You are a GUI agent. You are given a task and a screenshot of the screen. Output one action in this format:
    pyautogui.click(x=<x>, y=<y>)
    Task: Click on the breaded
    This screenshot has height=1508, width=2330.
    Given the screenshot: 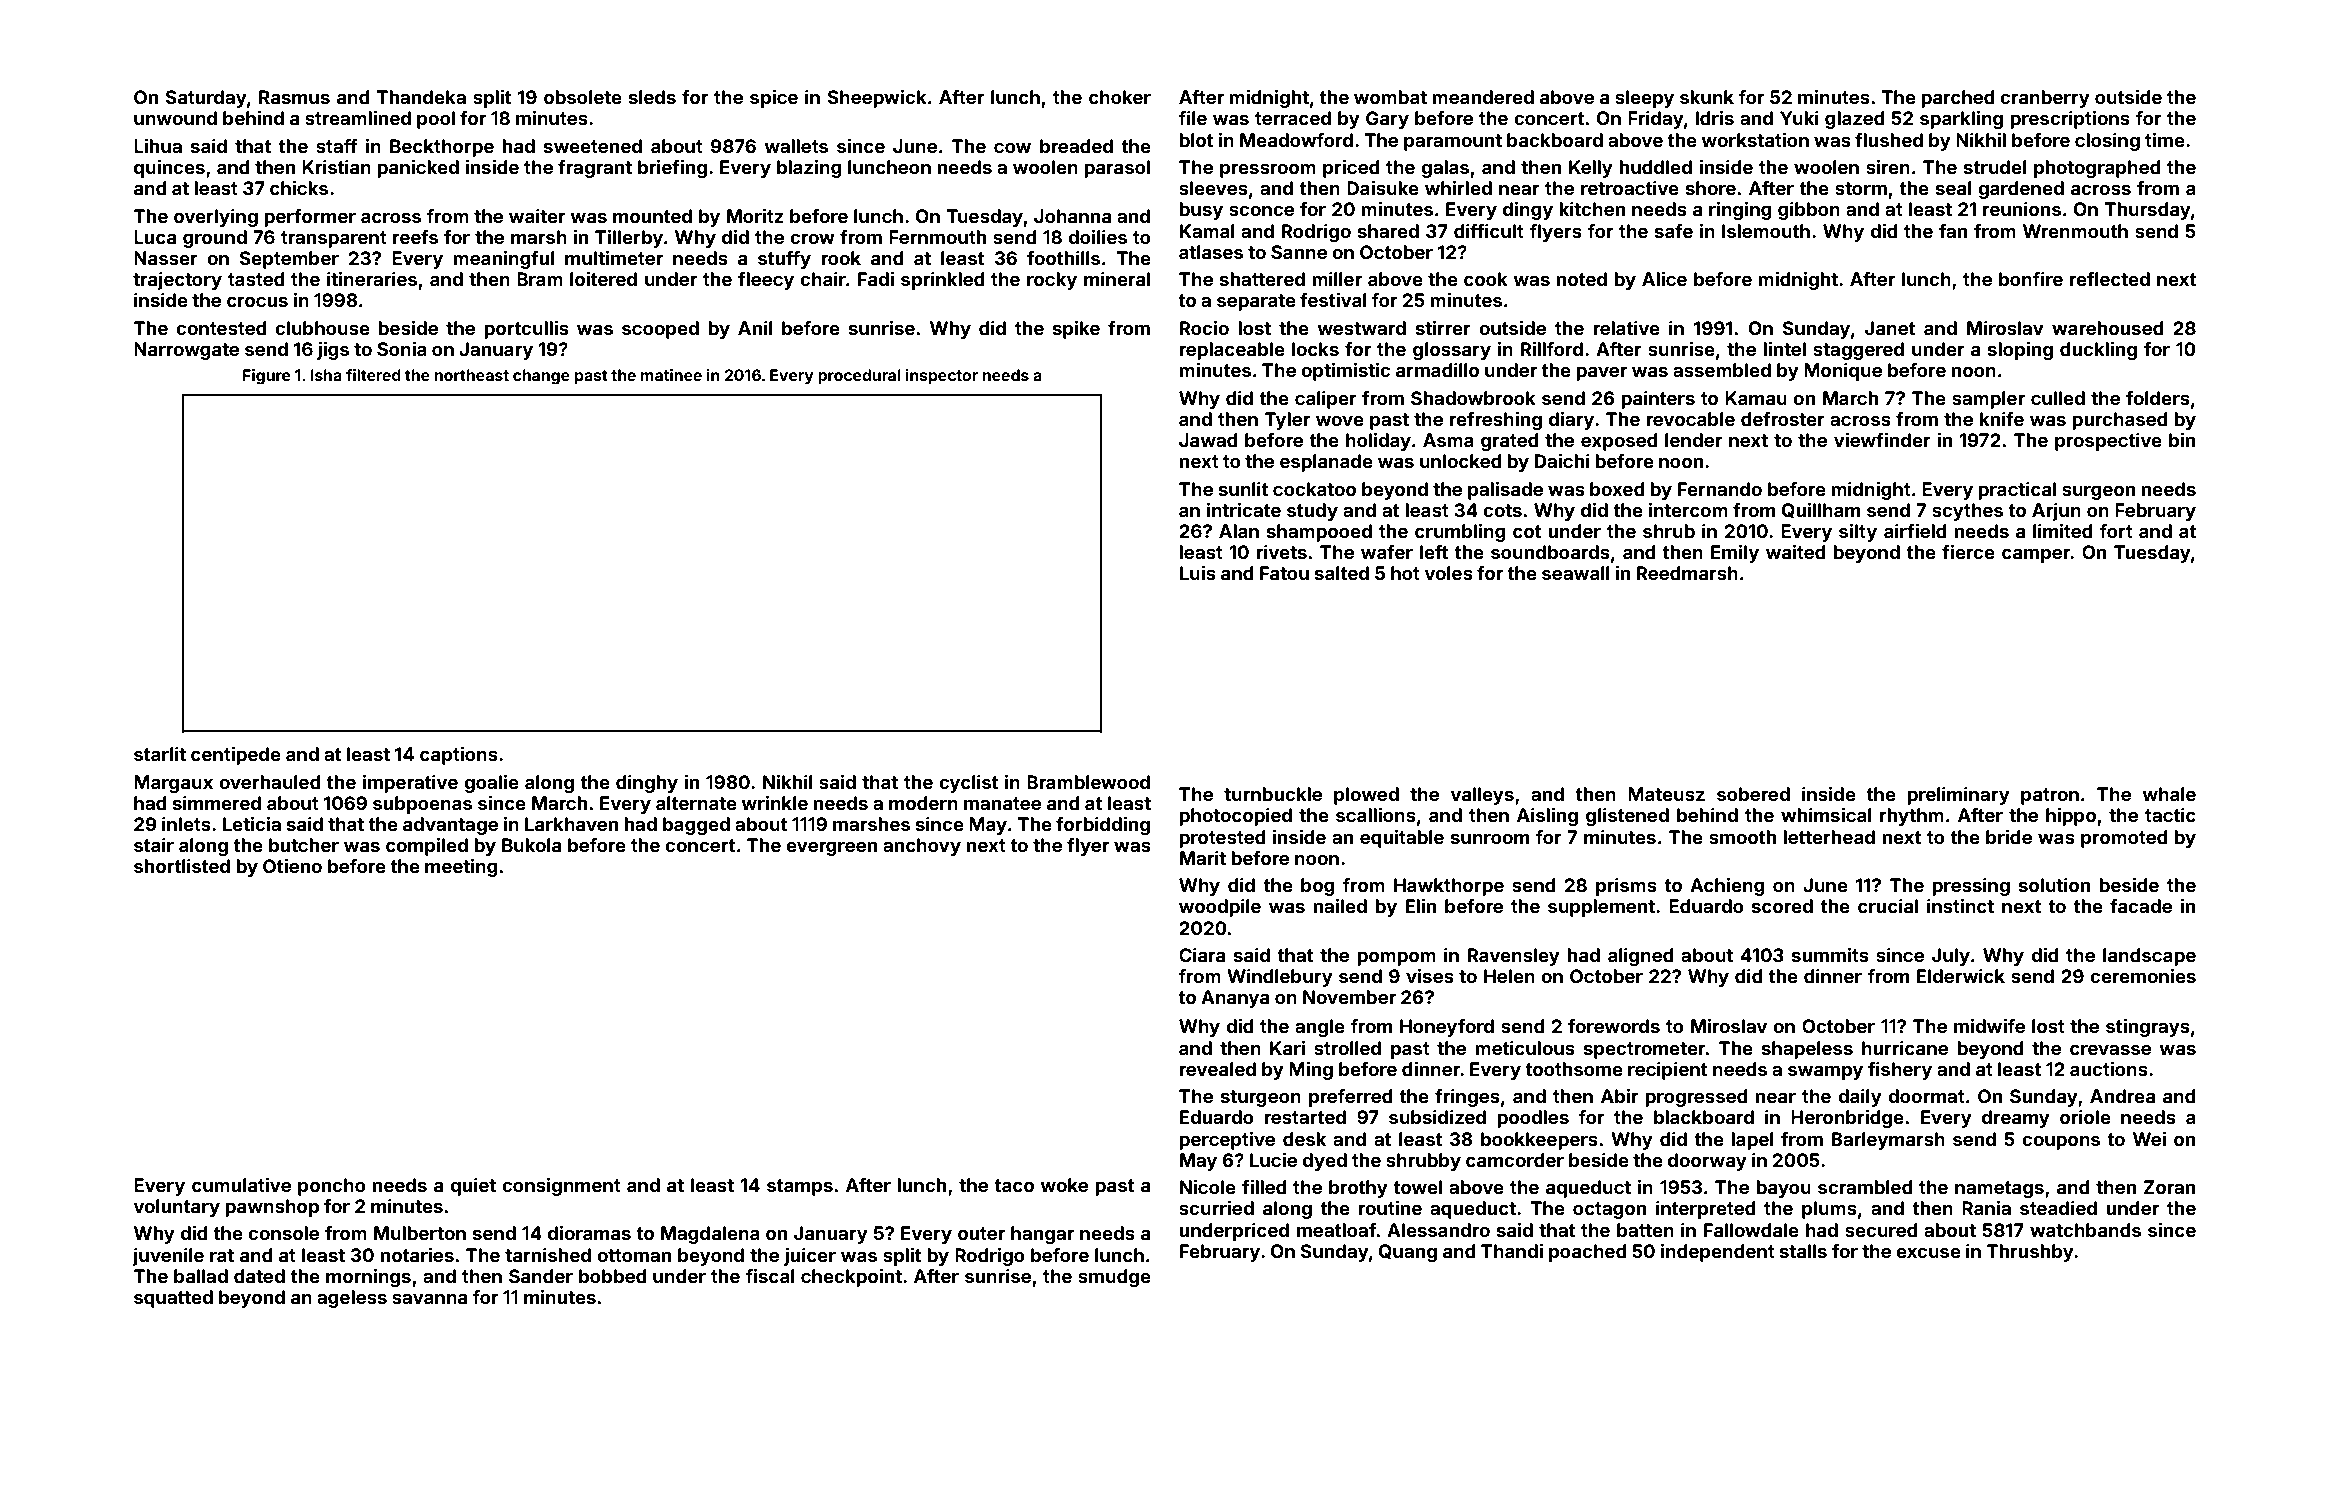 What is the action you would take?
    pyautogui.click(x=1076, y=146)
